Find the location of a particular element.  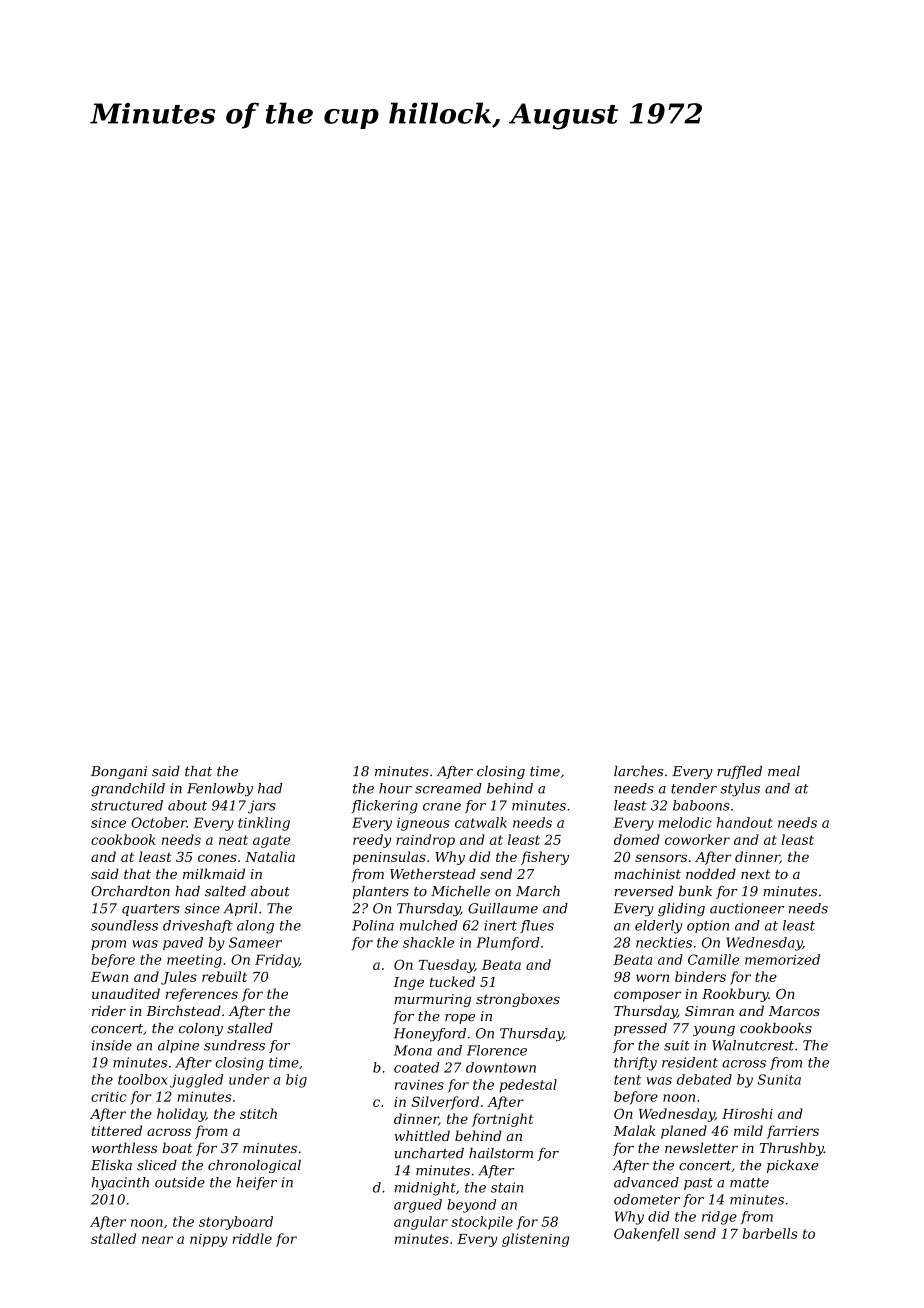

whittled is located at coordinates (422, 1135).
